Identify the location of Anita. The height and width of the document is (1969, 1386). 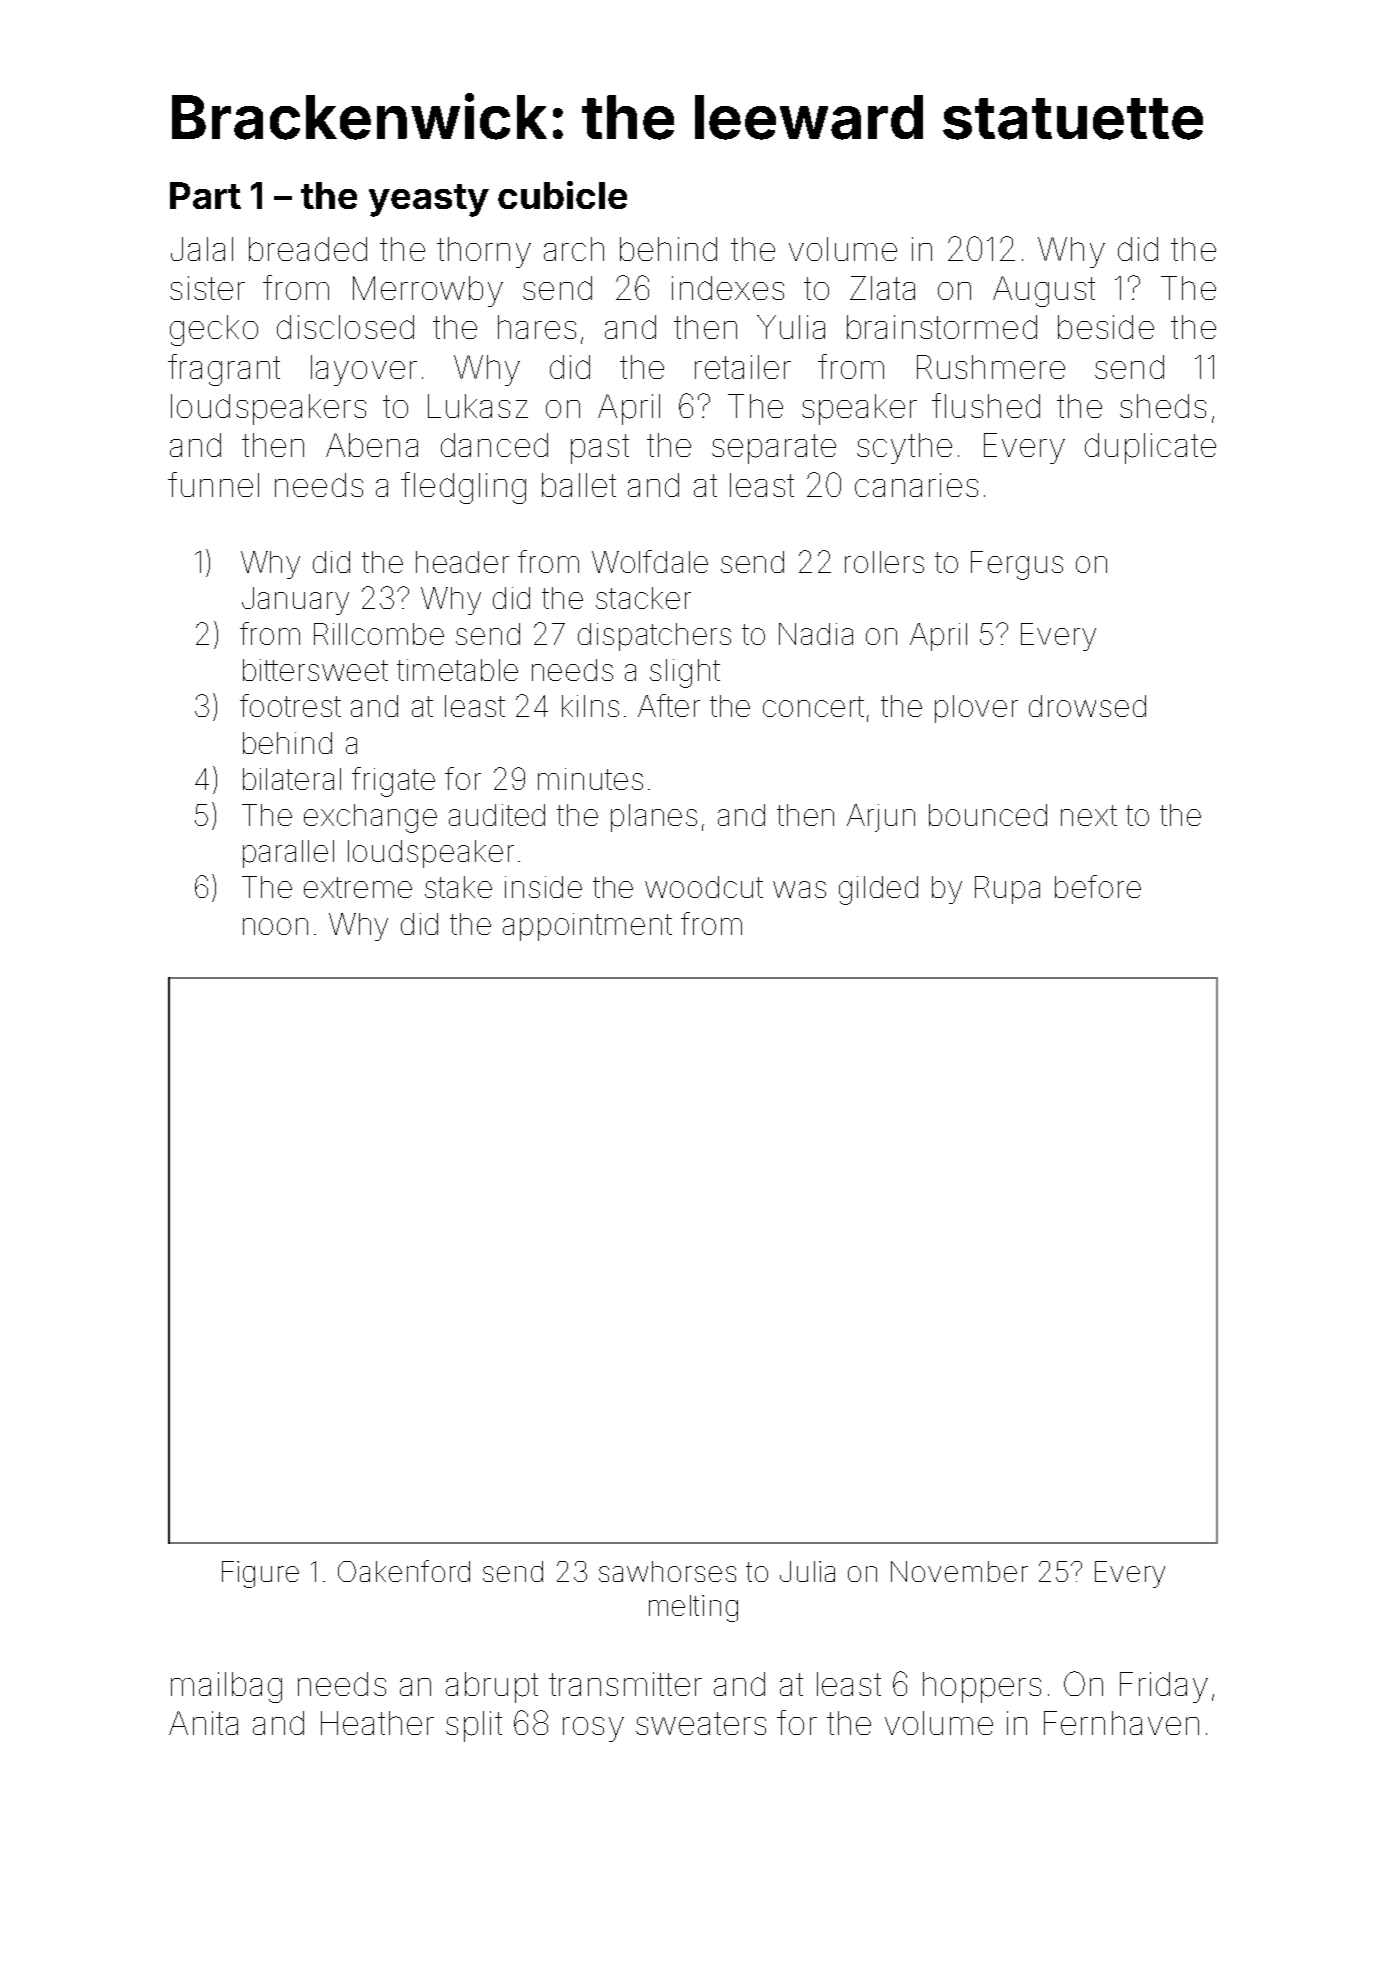
(203, 1723).
